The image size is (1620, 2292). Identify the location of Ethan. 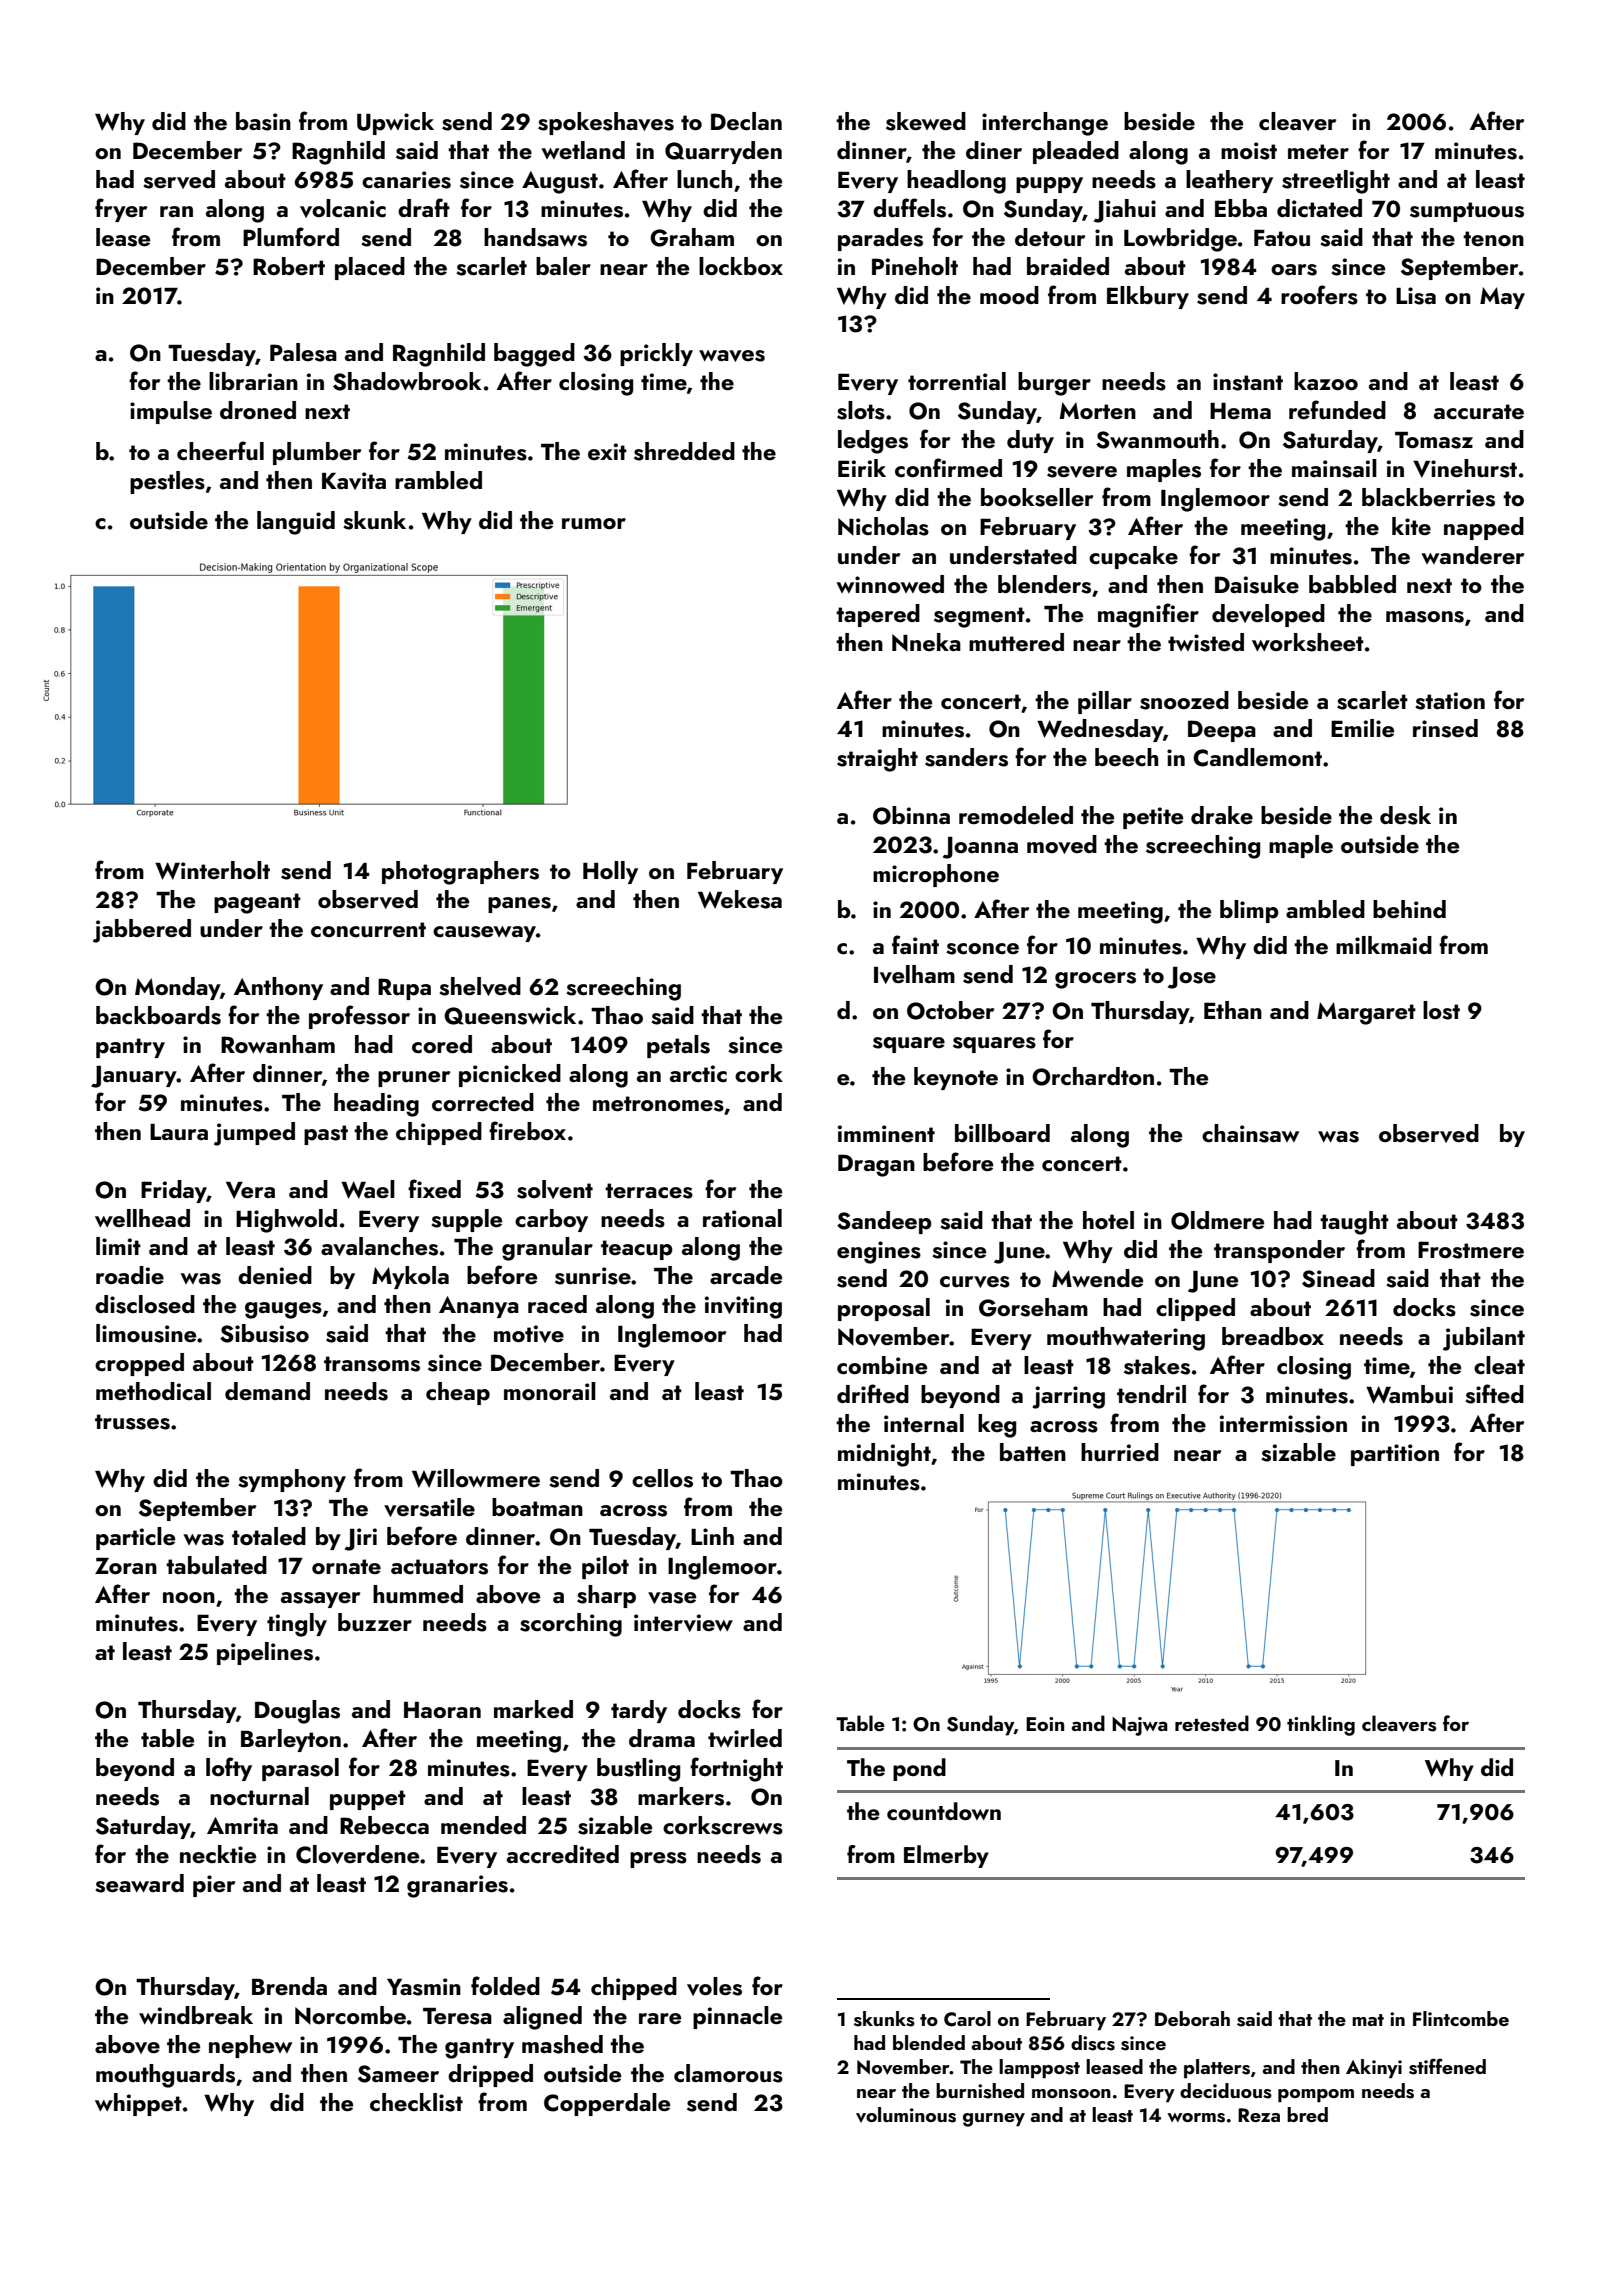
(1233, 1010).
